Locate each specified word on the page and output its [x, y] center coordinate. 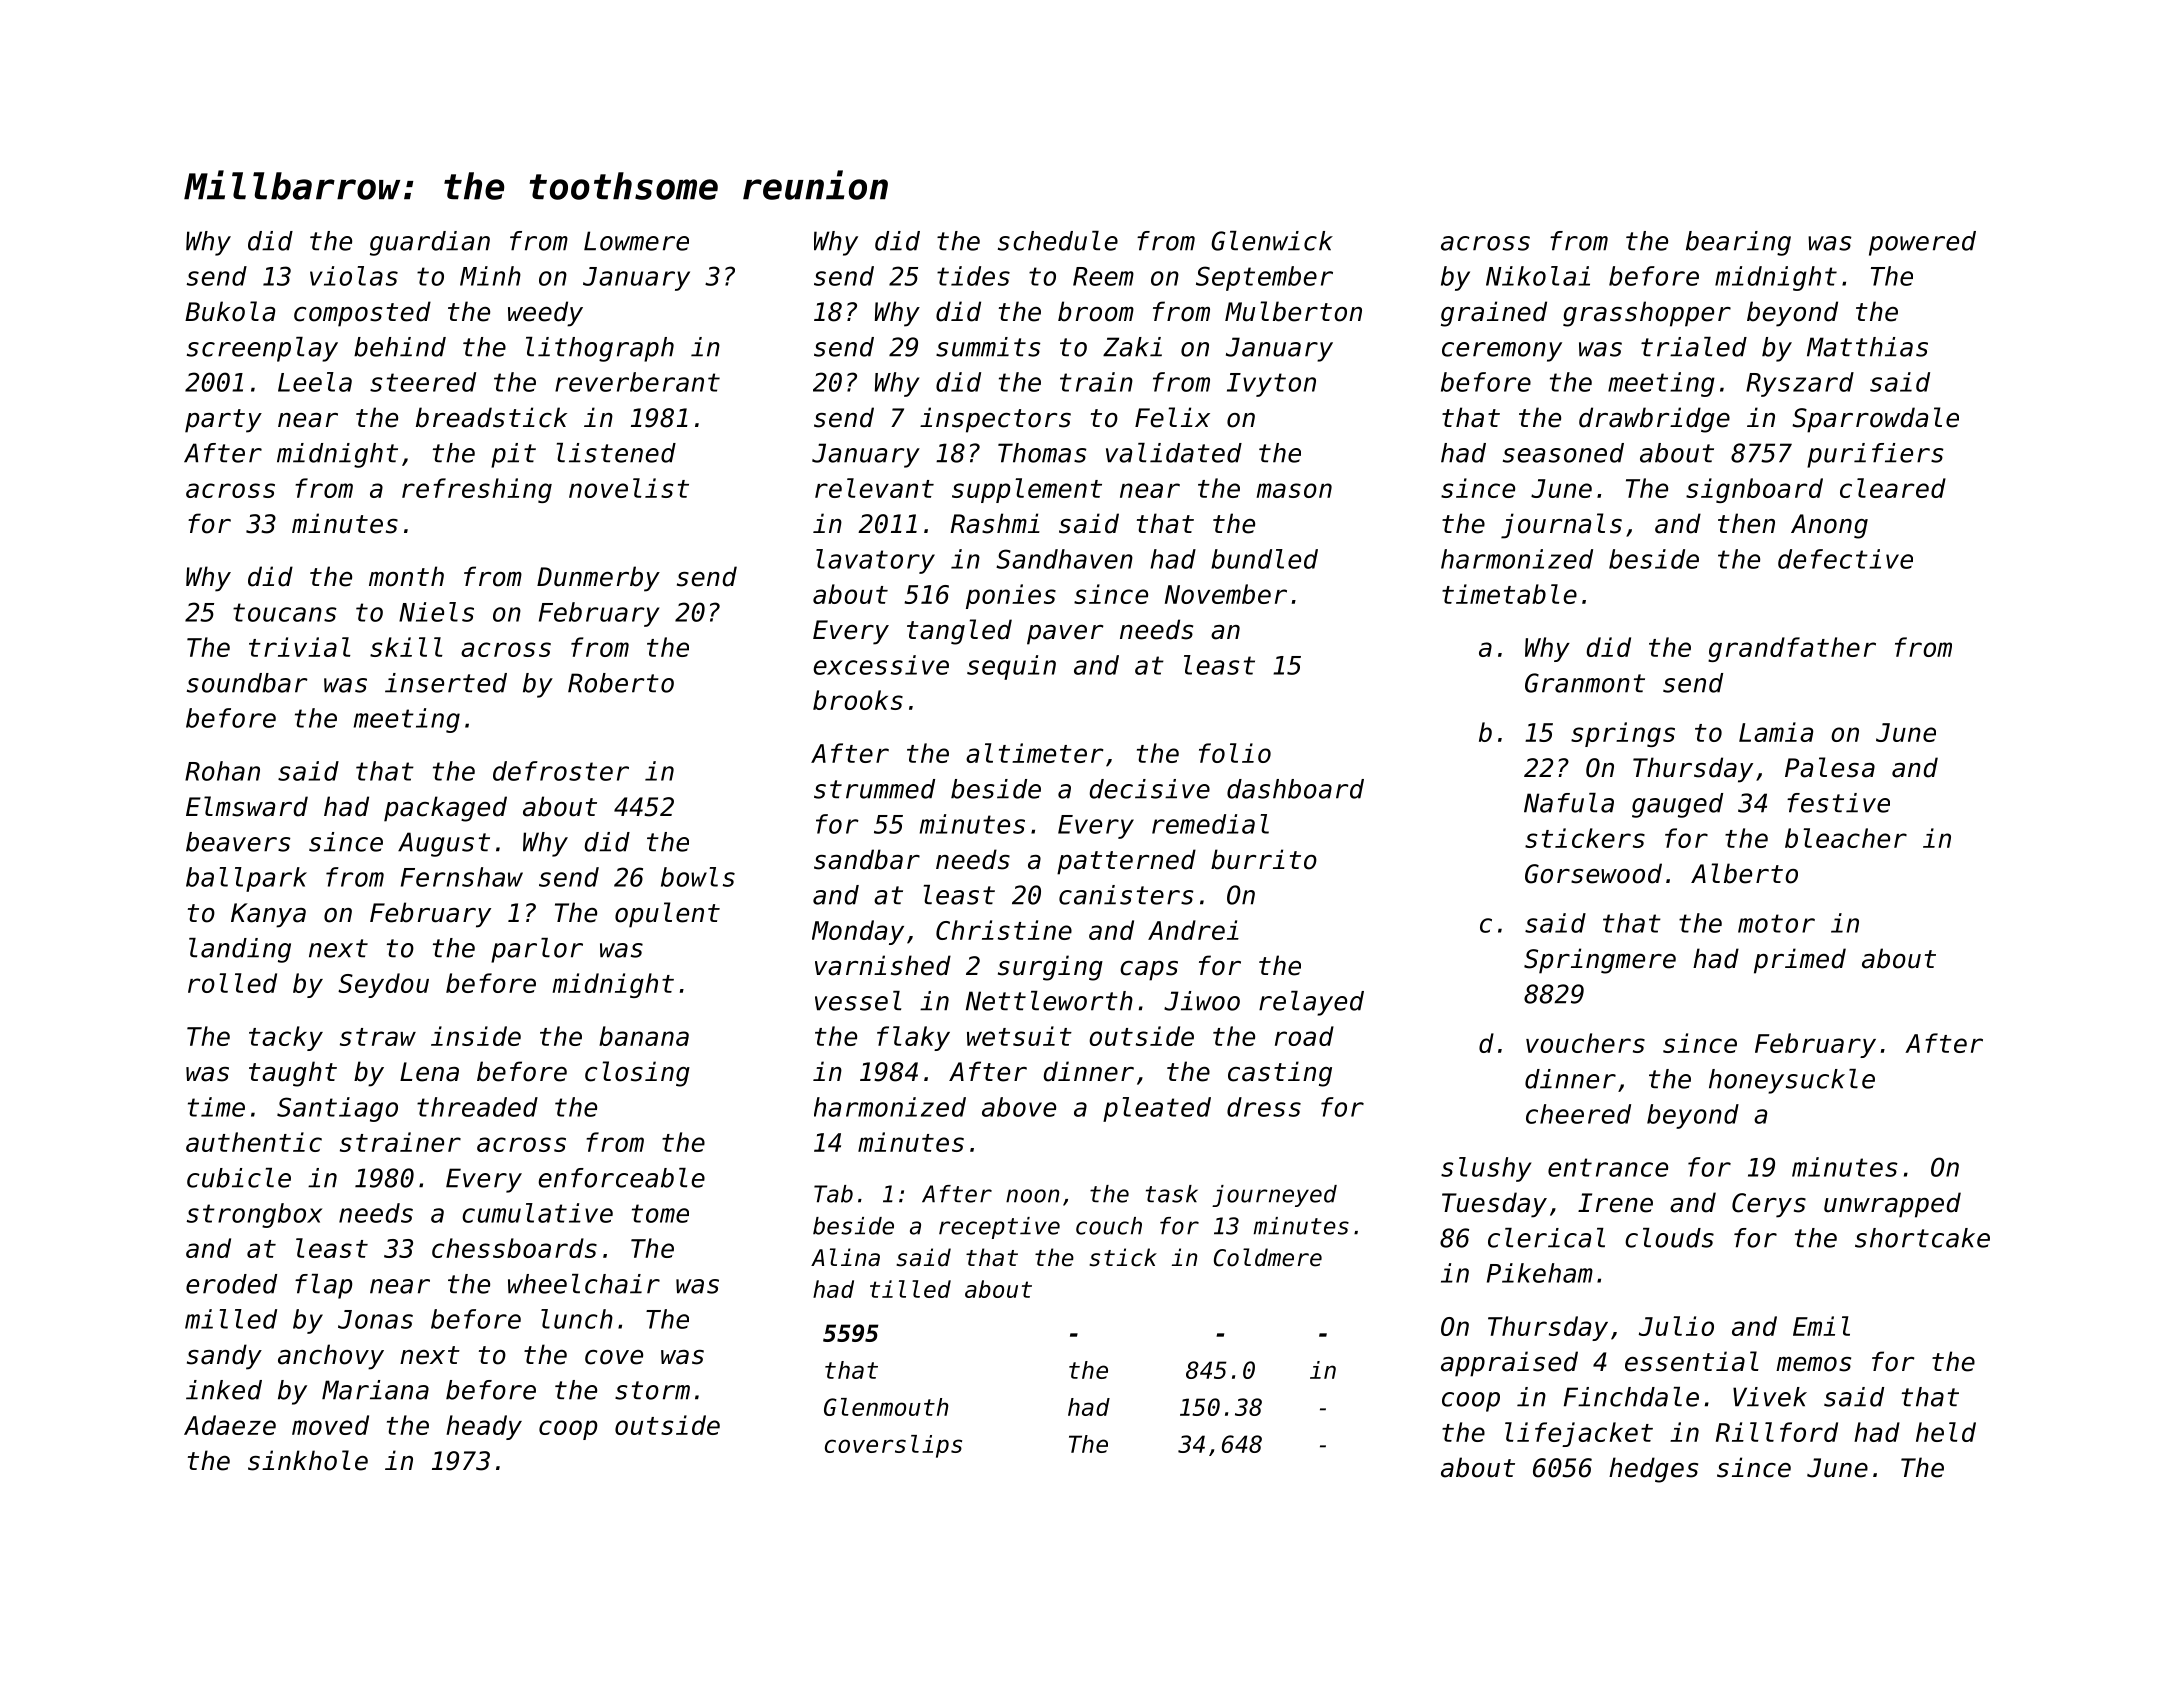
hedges [1653, 1470]
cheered [1578, 1114]
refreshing [477, 490]
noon [1032, 1196]
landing [240, 950]
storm [652, 1390]
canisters [1126, 895]
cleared [1893, 488]
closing [637, 1074]
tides [973, 276]
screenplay [262, 349]
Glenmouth [886, 1407]
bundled [1264, 559]
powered [1922, 243]
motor [1776, 923]
